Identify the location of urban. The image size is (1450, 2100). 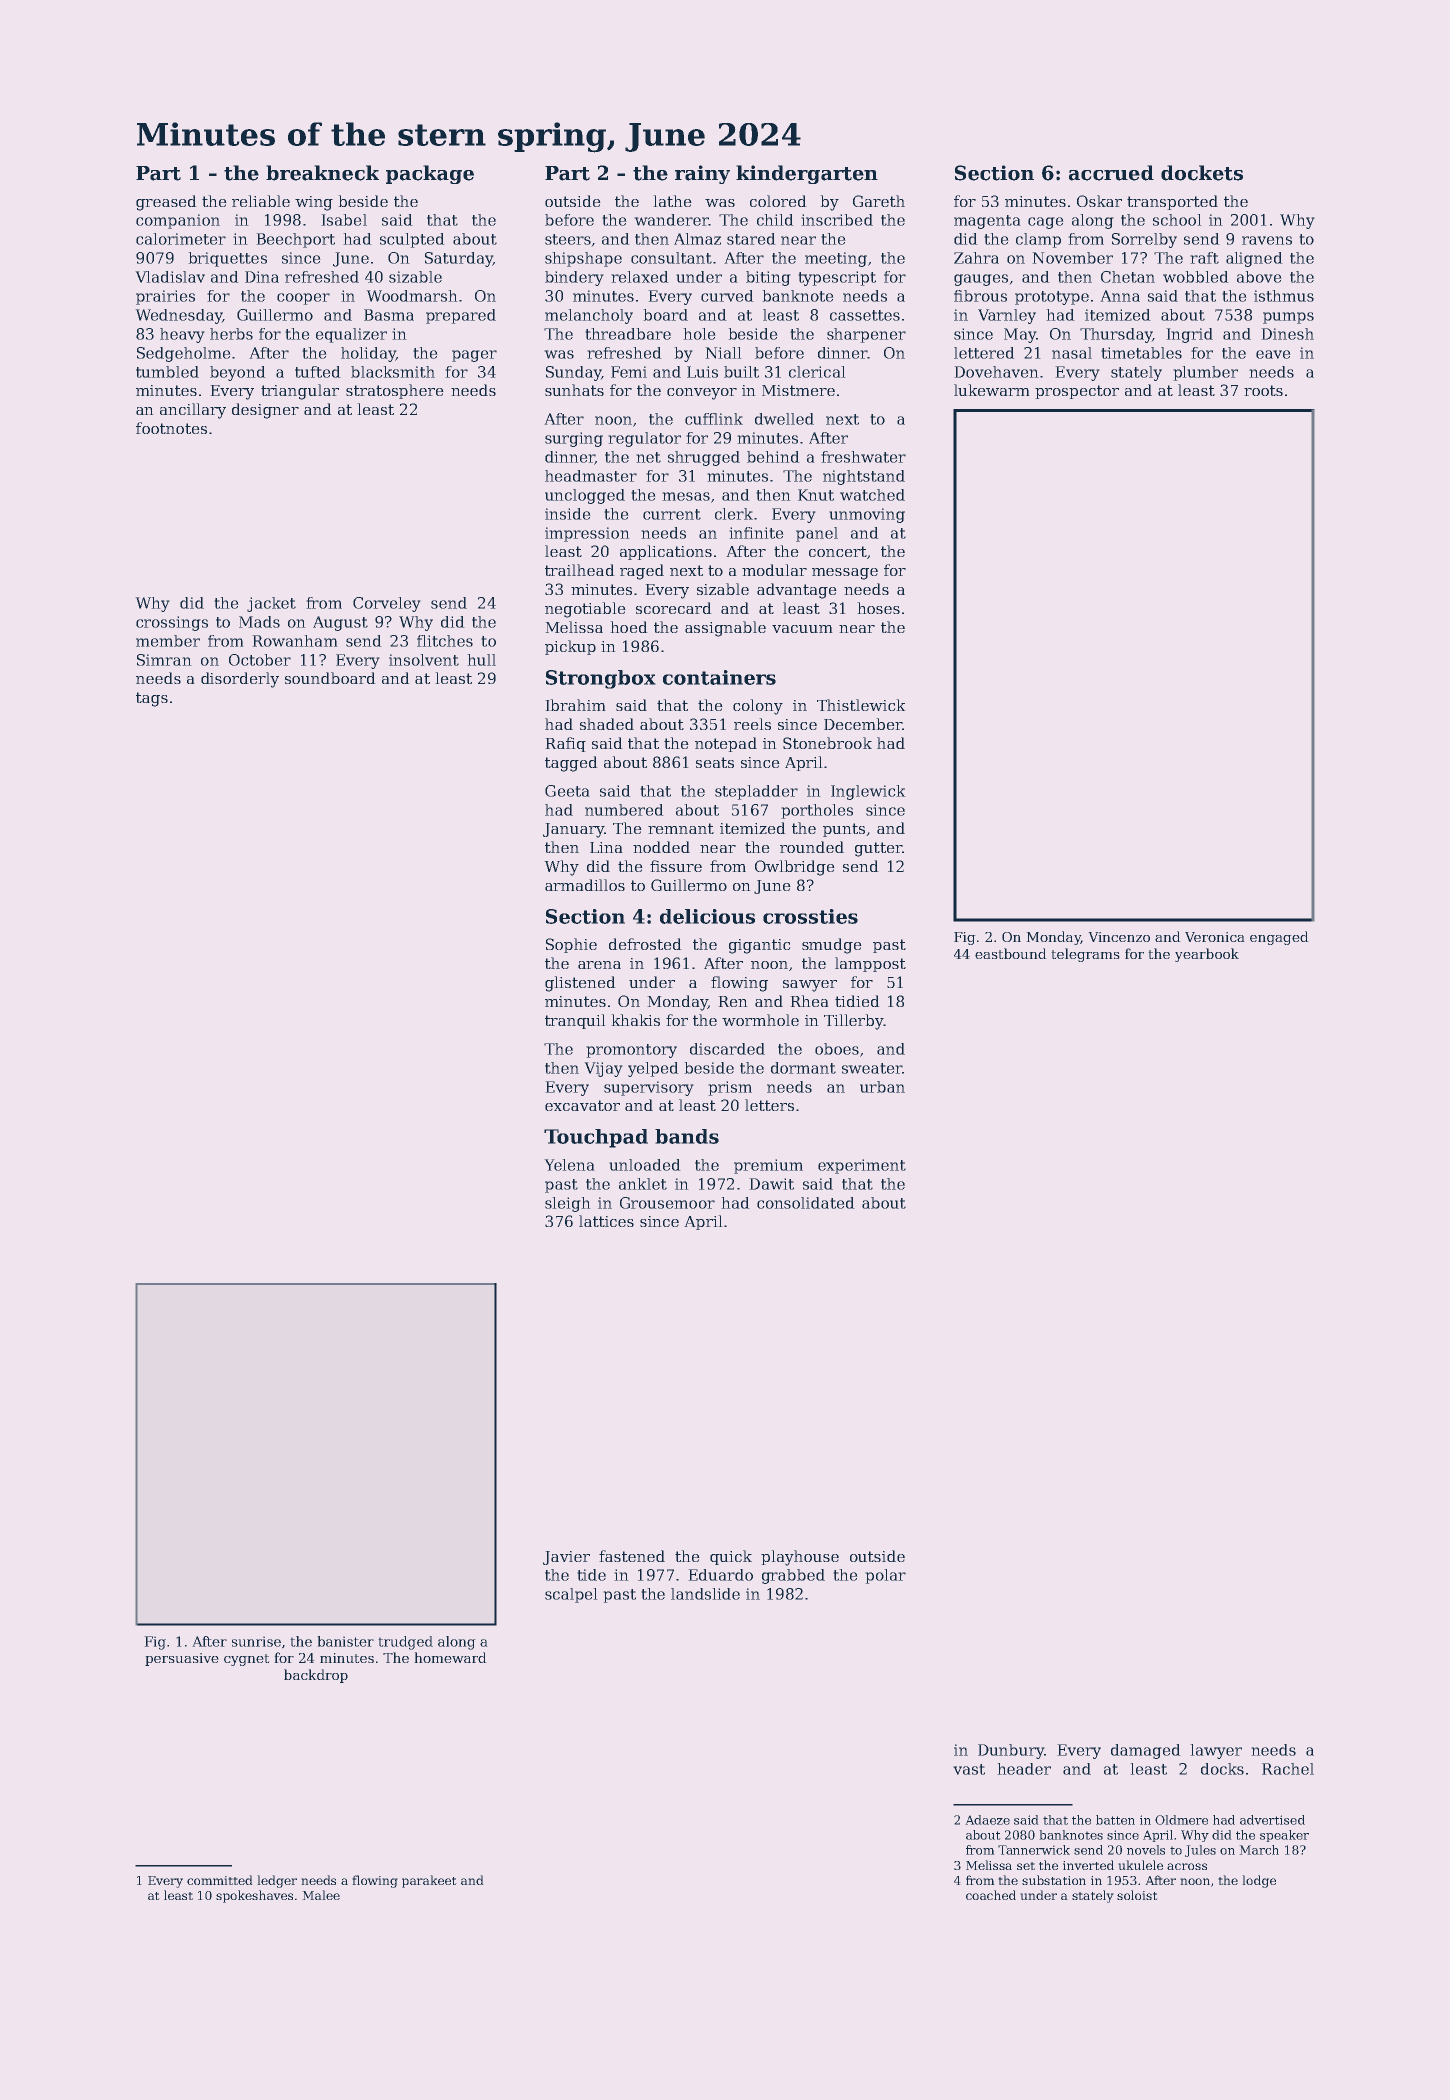
(882, 1087).
